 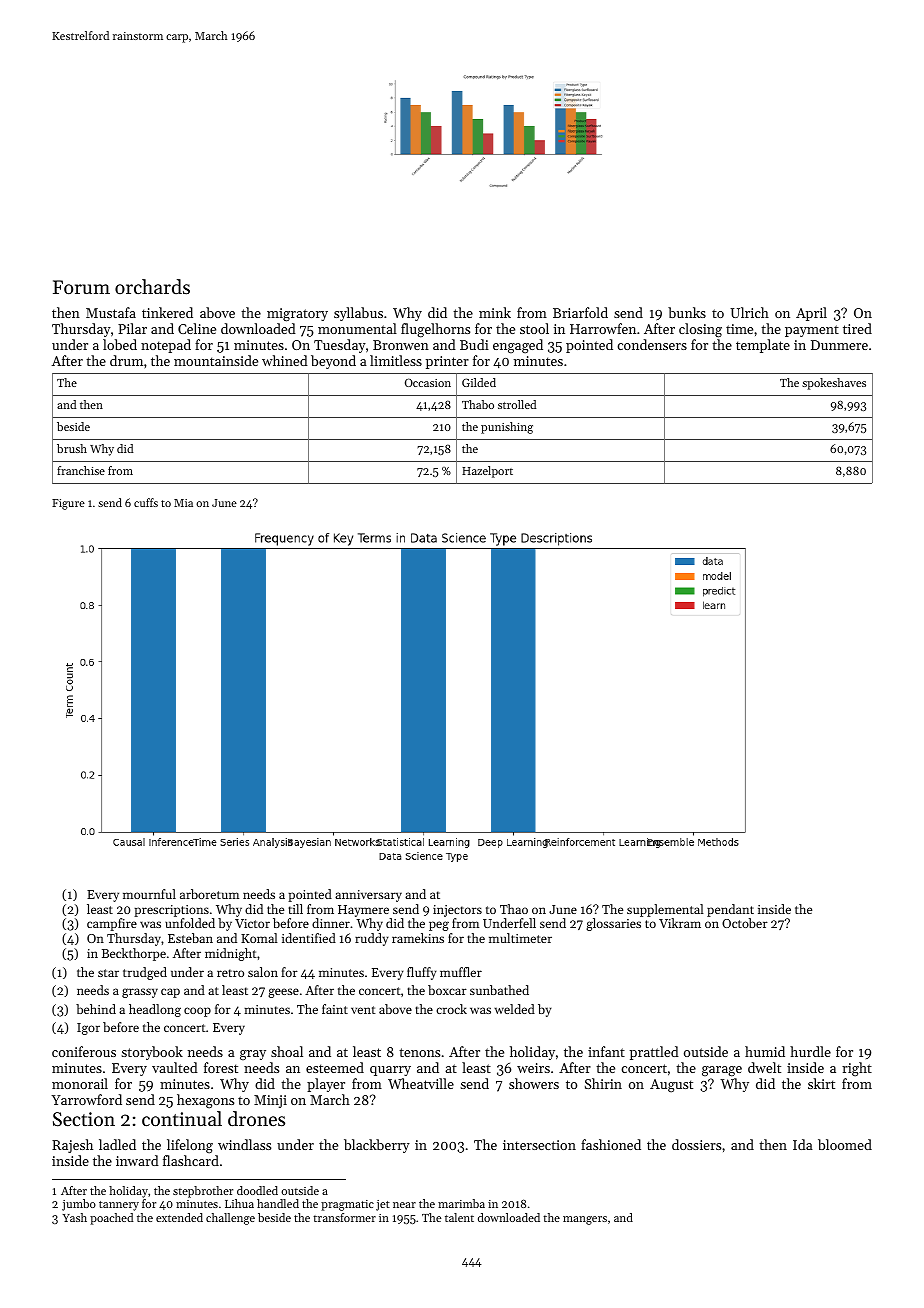 What do you see at coordinates (96, 1009) in the document?
I see `behind` at bounding box center [96, 1009].
